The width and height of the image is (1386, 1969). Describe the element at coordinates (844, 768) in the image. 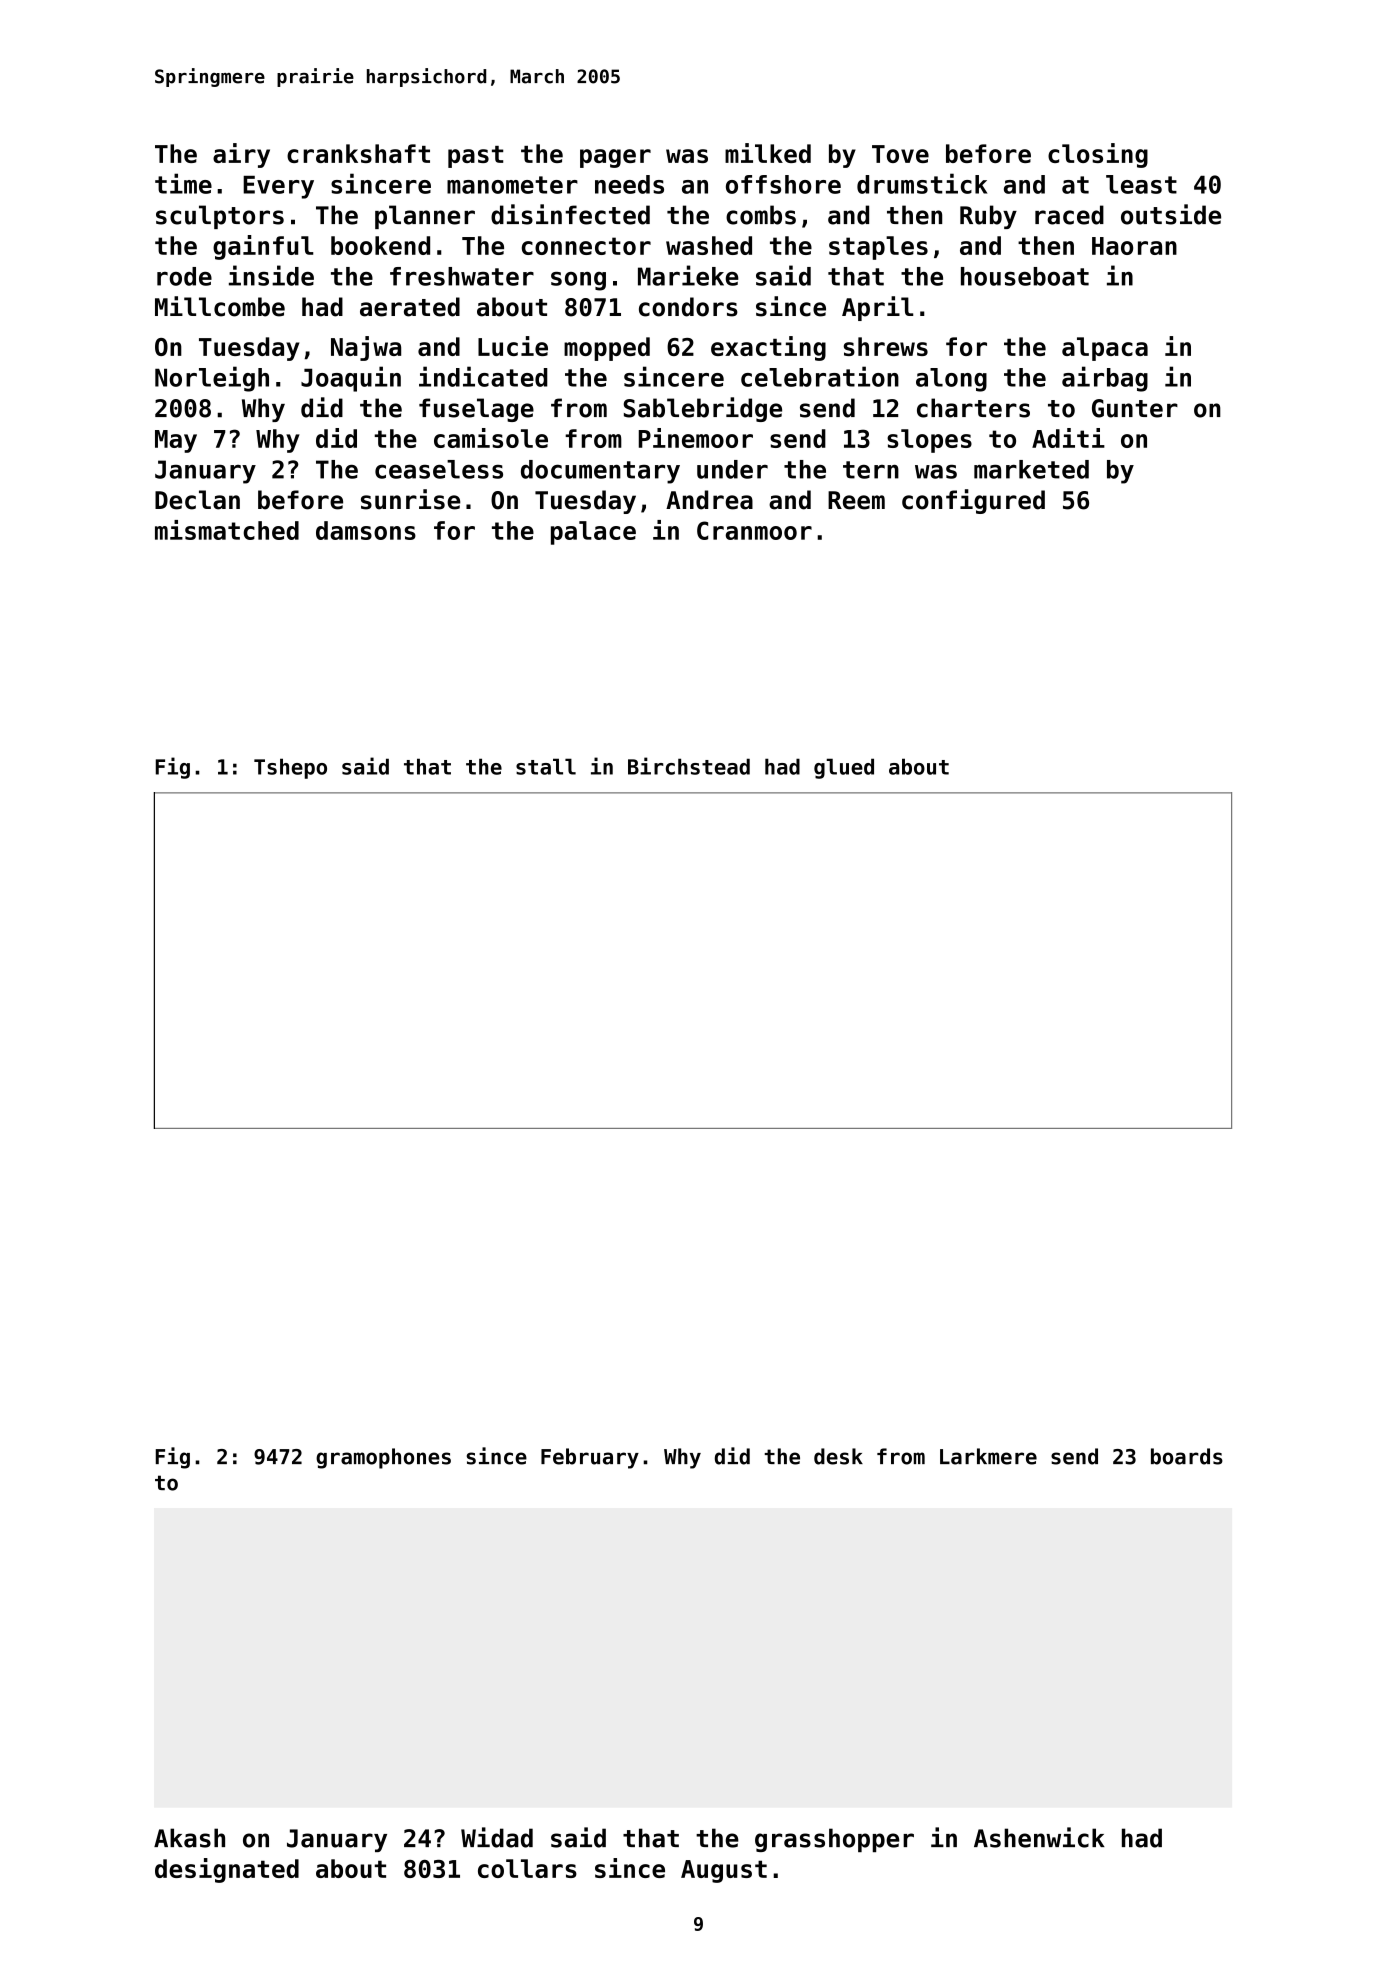

I see `glued` at that location.
